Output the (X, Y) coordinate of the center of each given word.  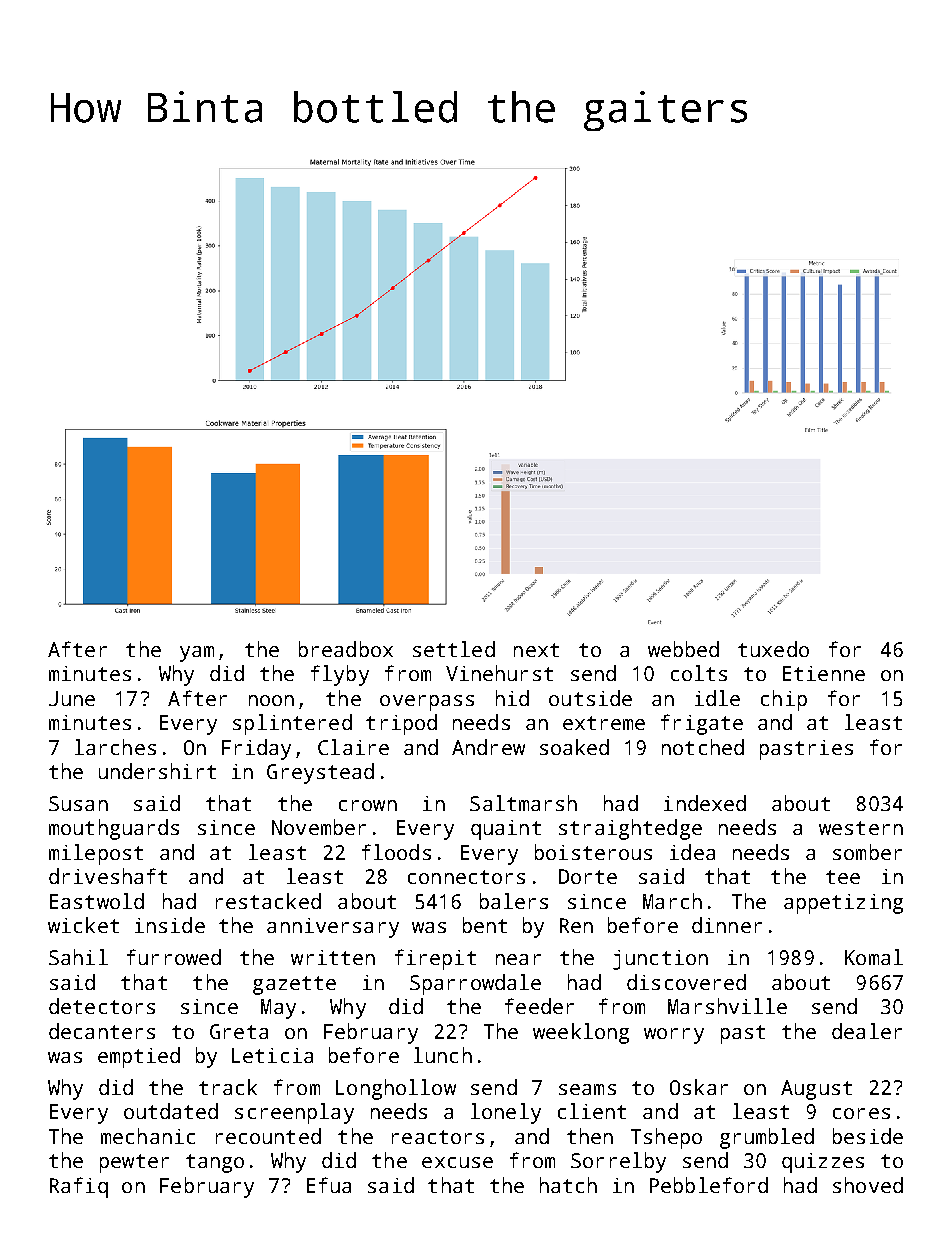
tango (215, 1163)
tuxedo (773, 649)
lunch (443, 1055)
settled (454, 649)
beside (868, 1136)
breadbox (346, 649)
